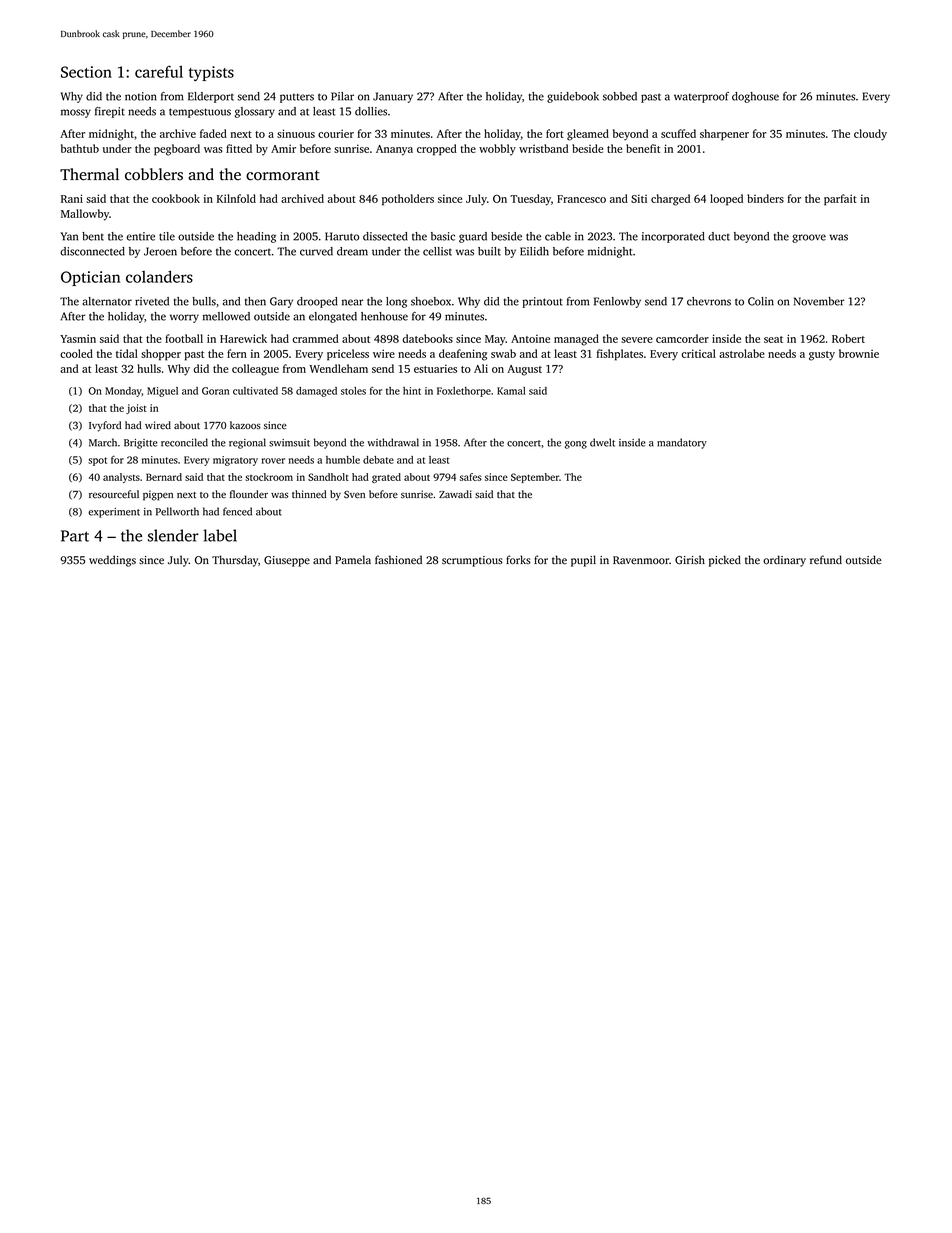 Image resolution: width=952 pixels, height=1233 pixels. Describe the element at coordinates (755, 97) in the page. I see `doghouse` at that location.
